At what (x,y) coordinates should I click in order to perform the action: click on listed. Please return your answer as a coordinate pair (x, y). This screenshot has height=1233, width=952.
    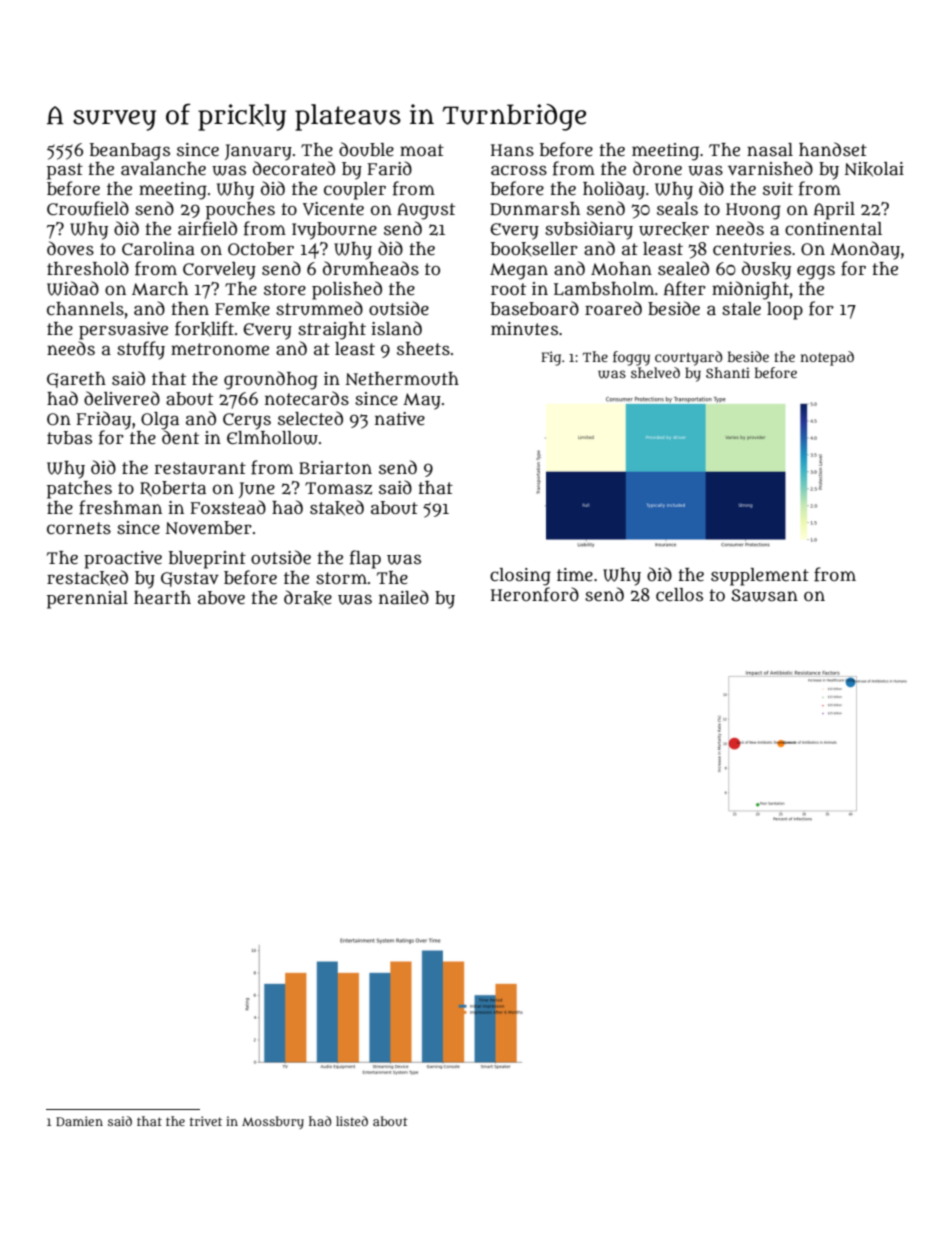
    Looking at the image, I should click on (352, 1121).
